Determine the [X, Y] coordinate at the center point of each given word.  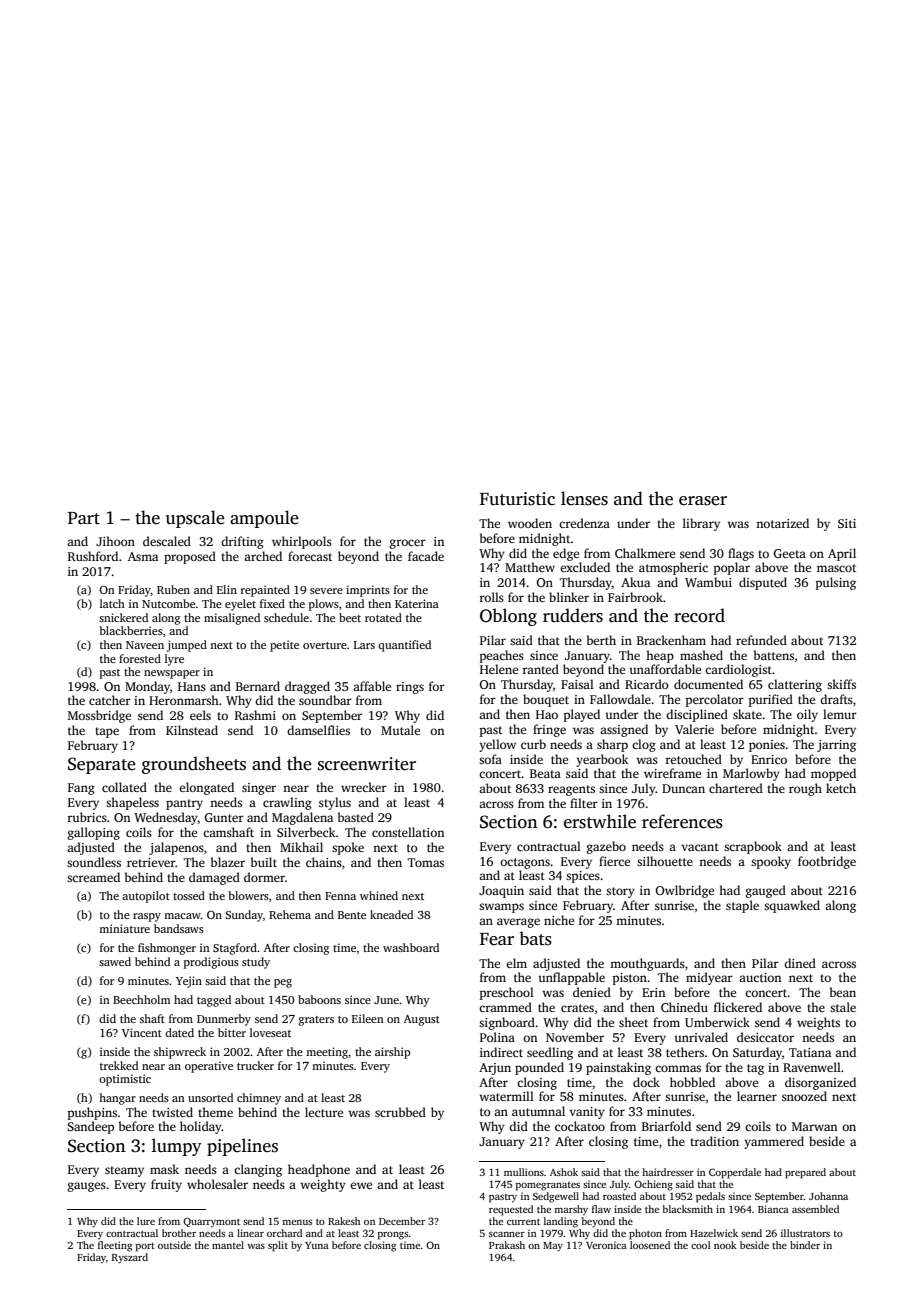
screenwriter [367, 764]
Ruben [173, 589]
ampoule [264, 519]
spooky [771, 862]
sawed [115, 961]
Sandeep [90, 1127]
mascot [836, 568]
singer [259, 789]
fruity [166, 1185]
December [402, 1221]
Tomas [426, 862]
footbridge [827, 862]
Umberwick [717, 1022]
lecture [324, 1112]
